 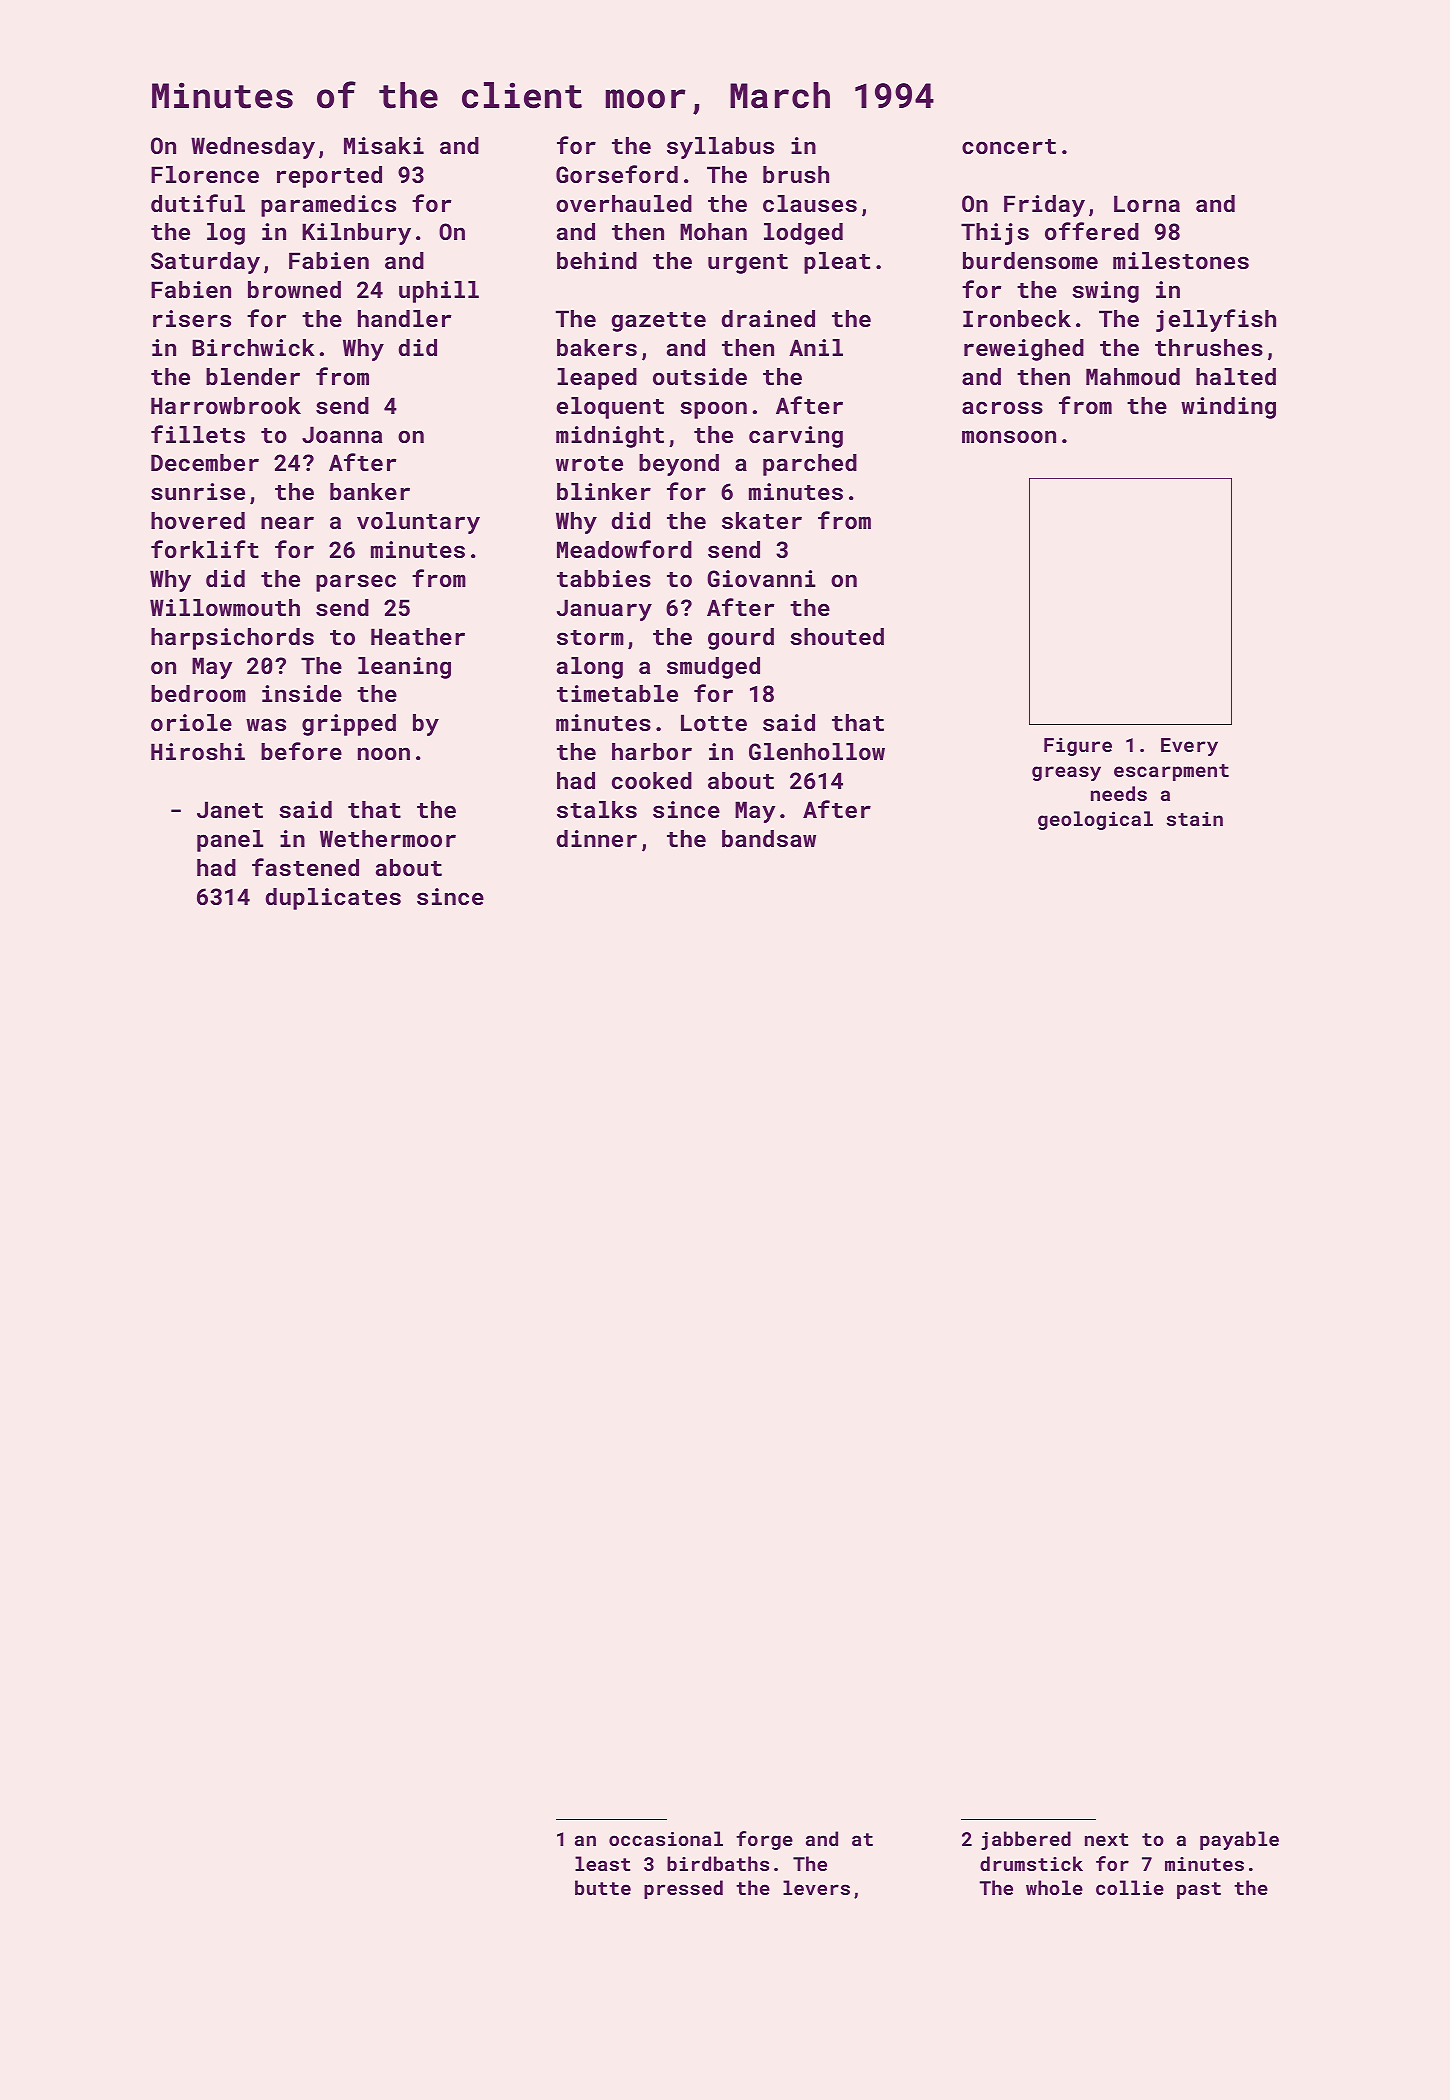 I want to click on jabbered, so click(x=1026, y=1840).
